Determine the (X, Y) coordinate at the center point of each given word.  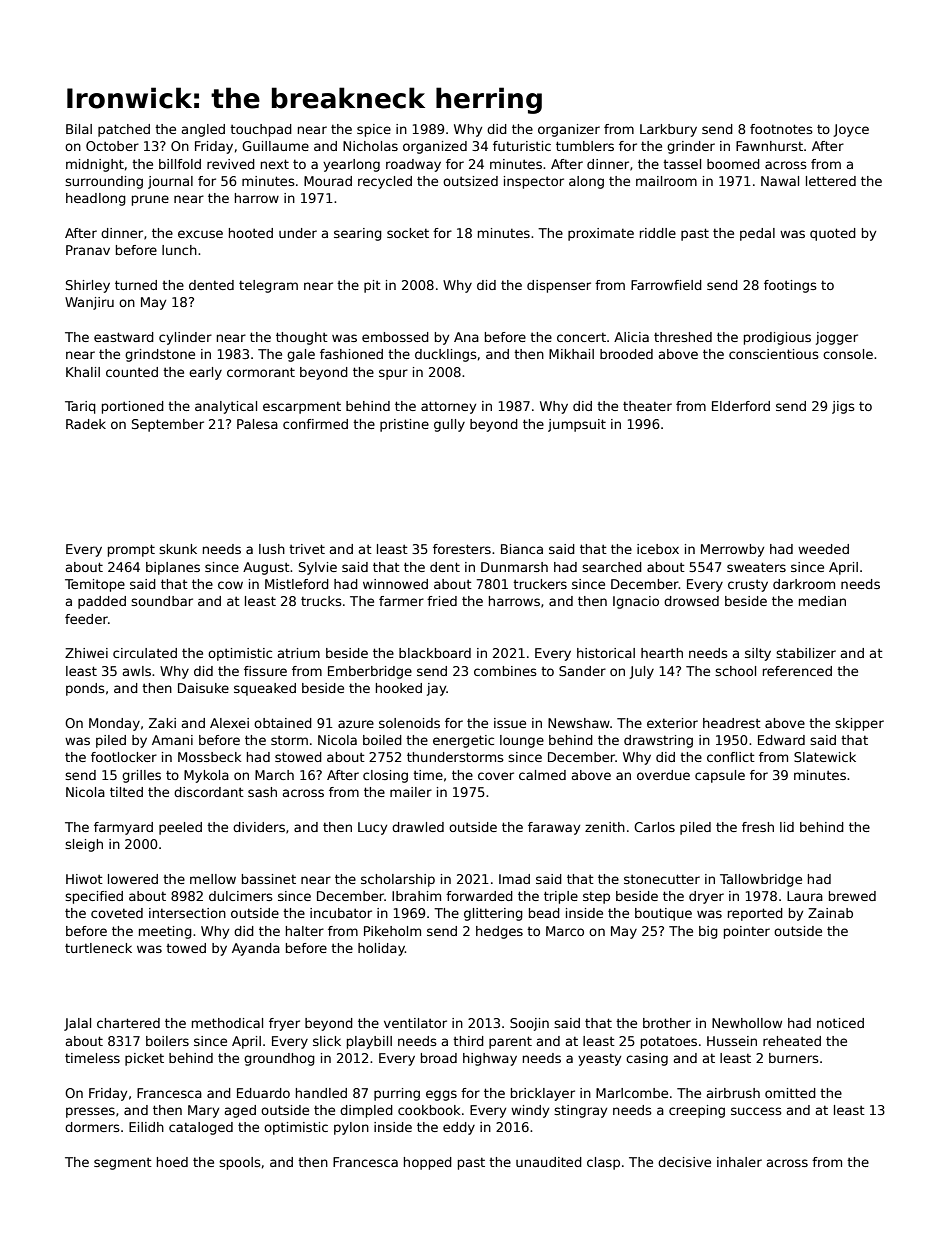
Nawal (780, 181)
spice (374, 130)
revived (231, 164)
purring (397, 1094)
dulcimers (241, 896)
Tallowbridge (761, 880)
